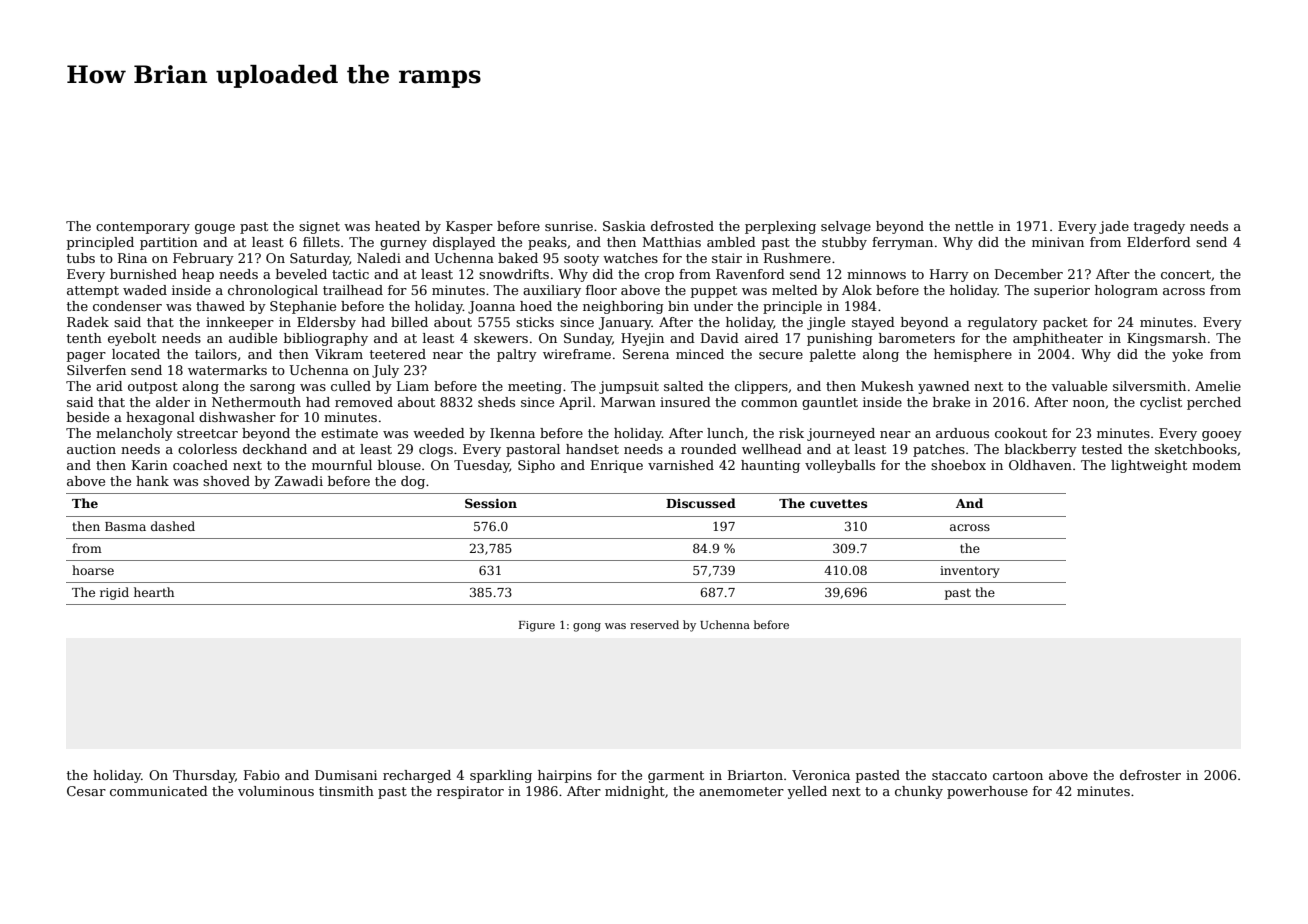 Image resolution: width=1308 pixels, height=924 pixels. What do you see at coordinates (125, 526) in the image?
I see `Basma` at bounding box center [125, 526].
